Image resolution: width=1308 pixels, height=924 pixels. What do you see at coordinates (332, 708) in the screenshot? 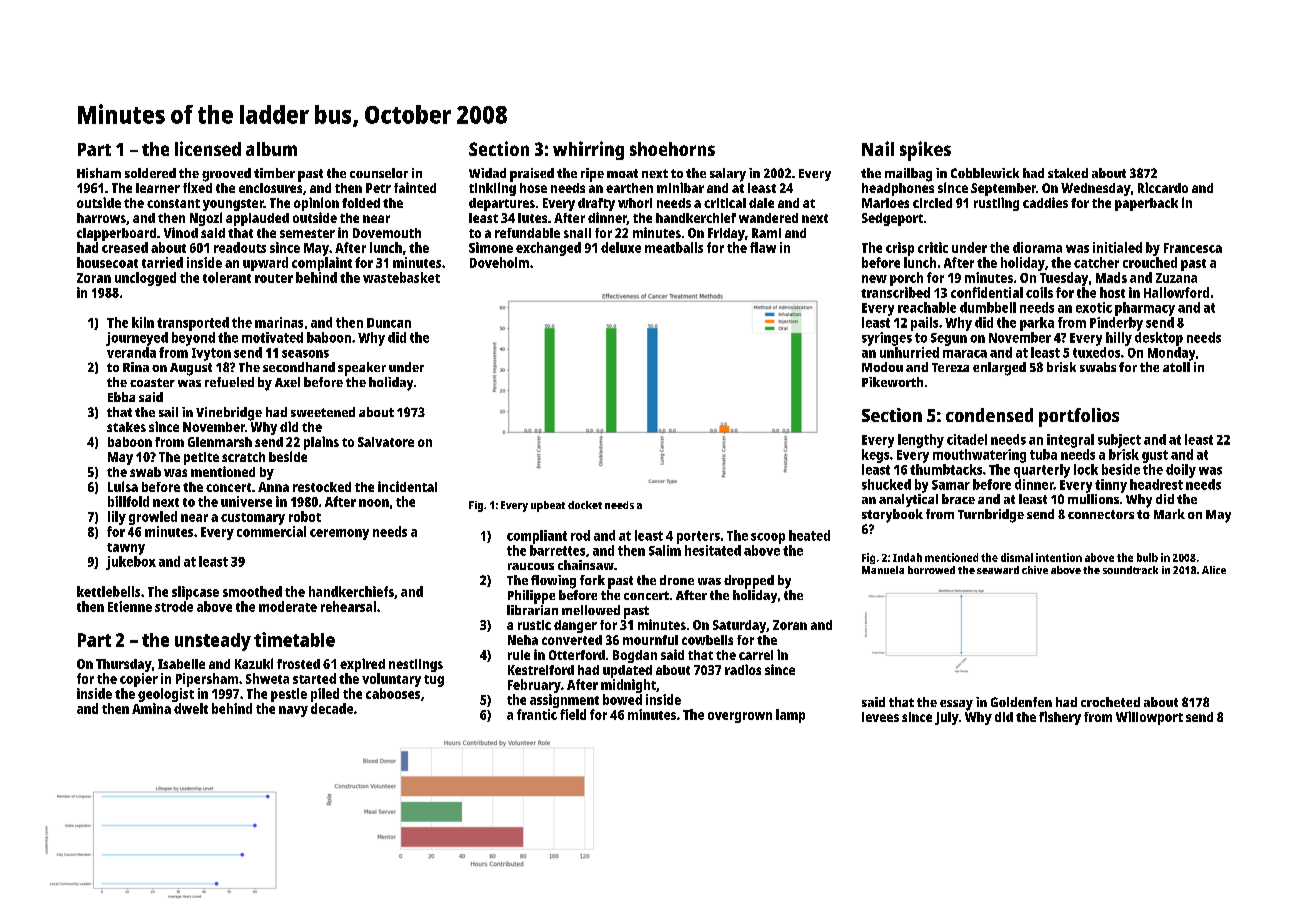
I see `decade` at bounding box center [332, 708].
